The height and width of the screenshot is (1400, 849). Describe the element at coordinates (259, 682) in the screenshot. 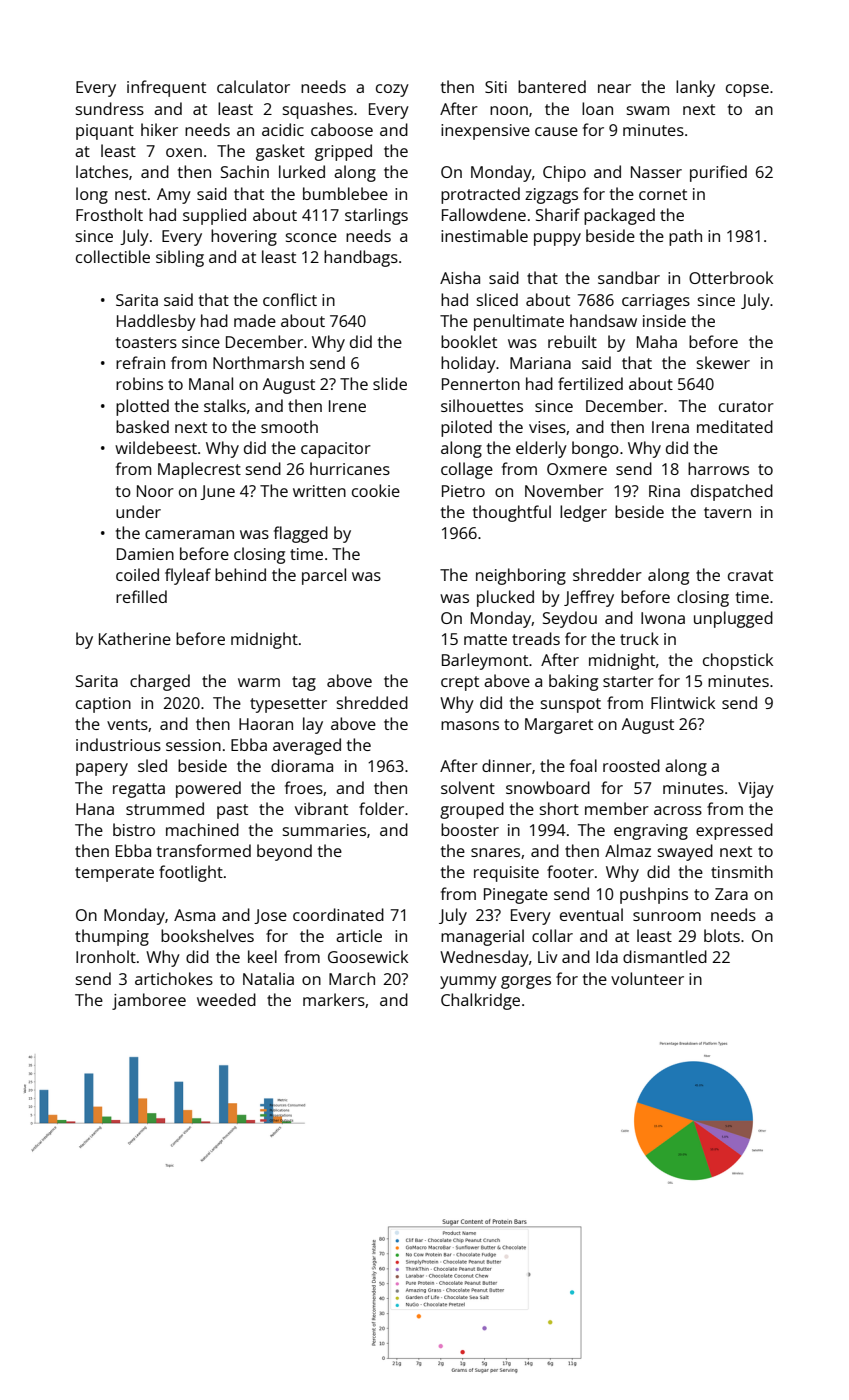

I see `warm` at that location.
